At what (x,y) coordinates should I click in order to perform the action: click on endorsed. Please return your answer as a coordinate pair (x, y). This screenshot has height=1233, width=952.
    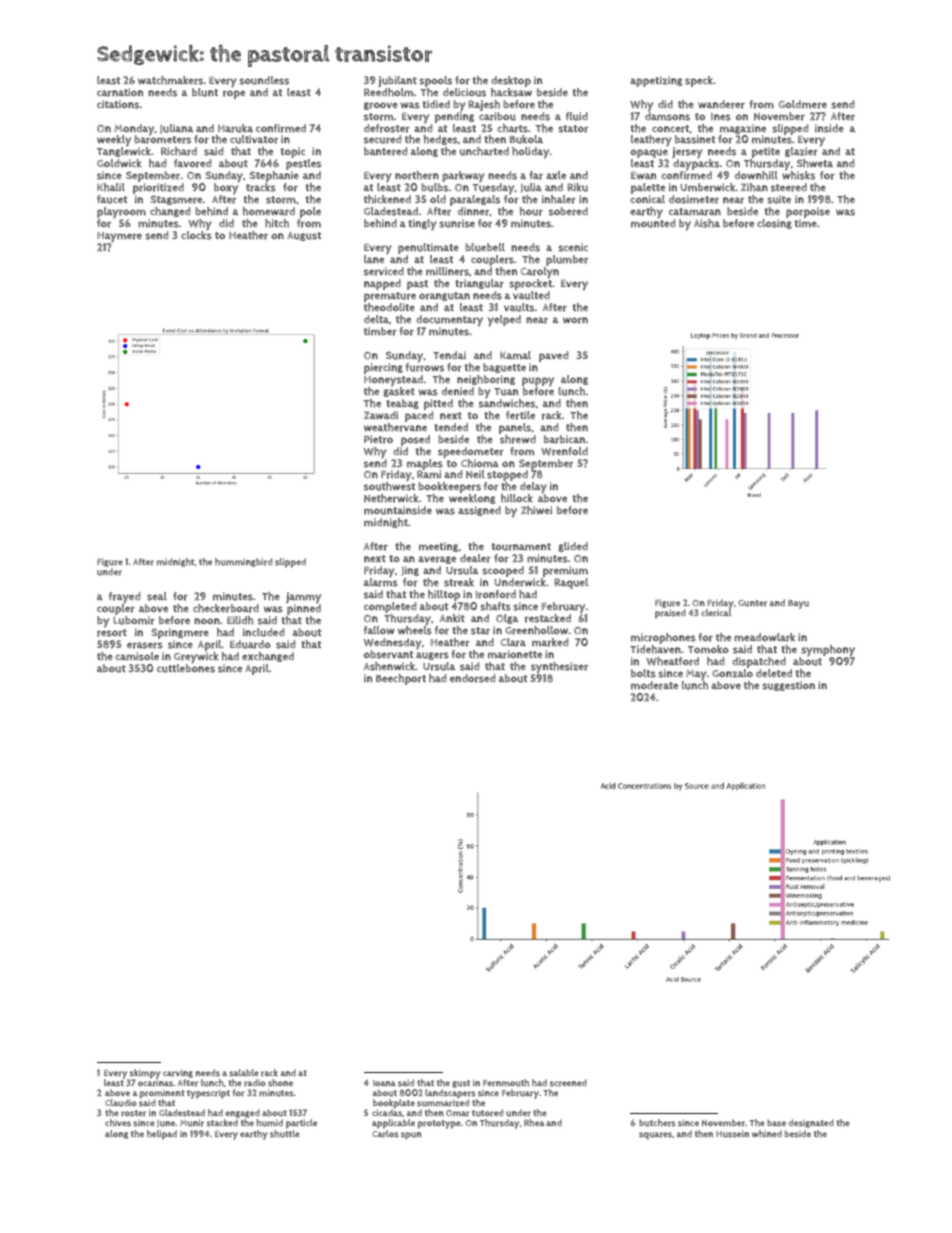
    Looking at the image, I should click on (473, 678).
